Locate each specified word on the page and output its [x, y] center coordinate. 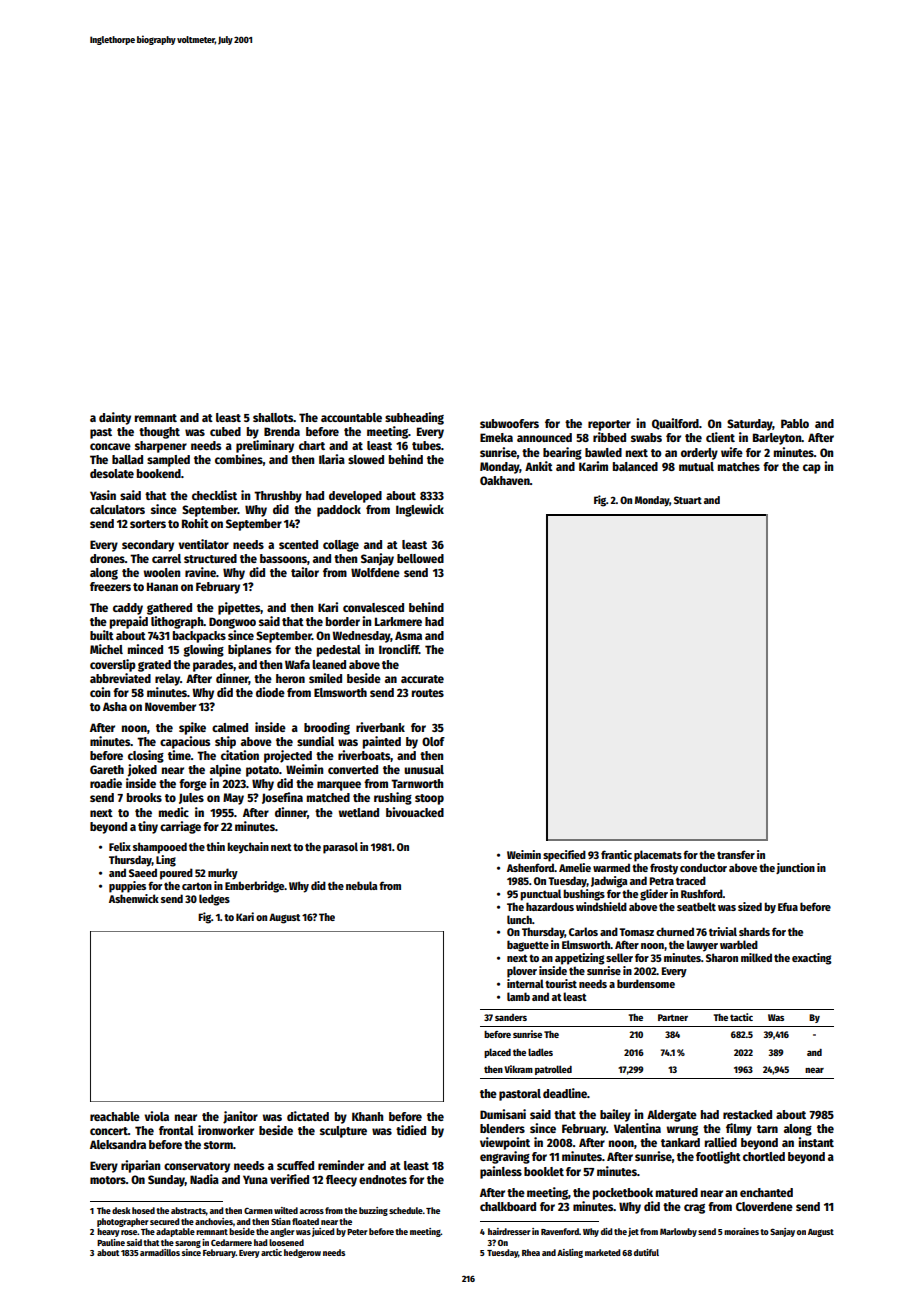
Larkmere [398, 621]
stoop [429, 799]
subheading [414, 418]
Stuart [688, 500]
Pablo [795, 423]
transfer [736, 854]
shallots [273, 417]
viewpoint [505, 1143]
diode [270, 692]
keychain [248, 848]
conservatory [197, 1167]
